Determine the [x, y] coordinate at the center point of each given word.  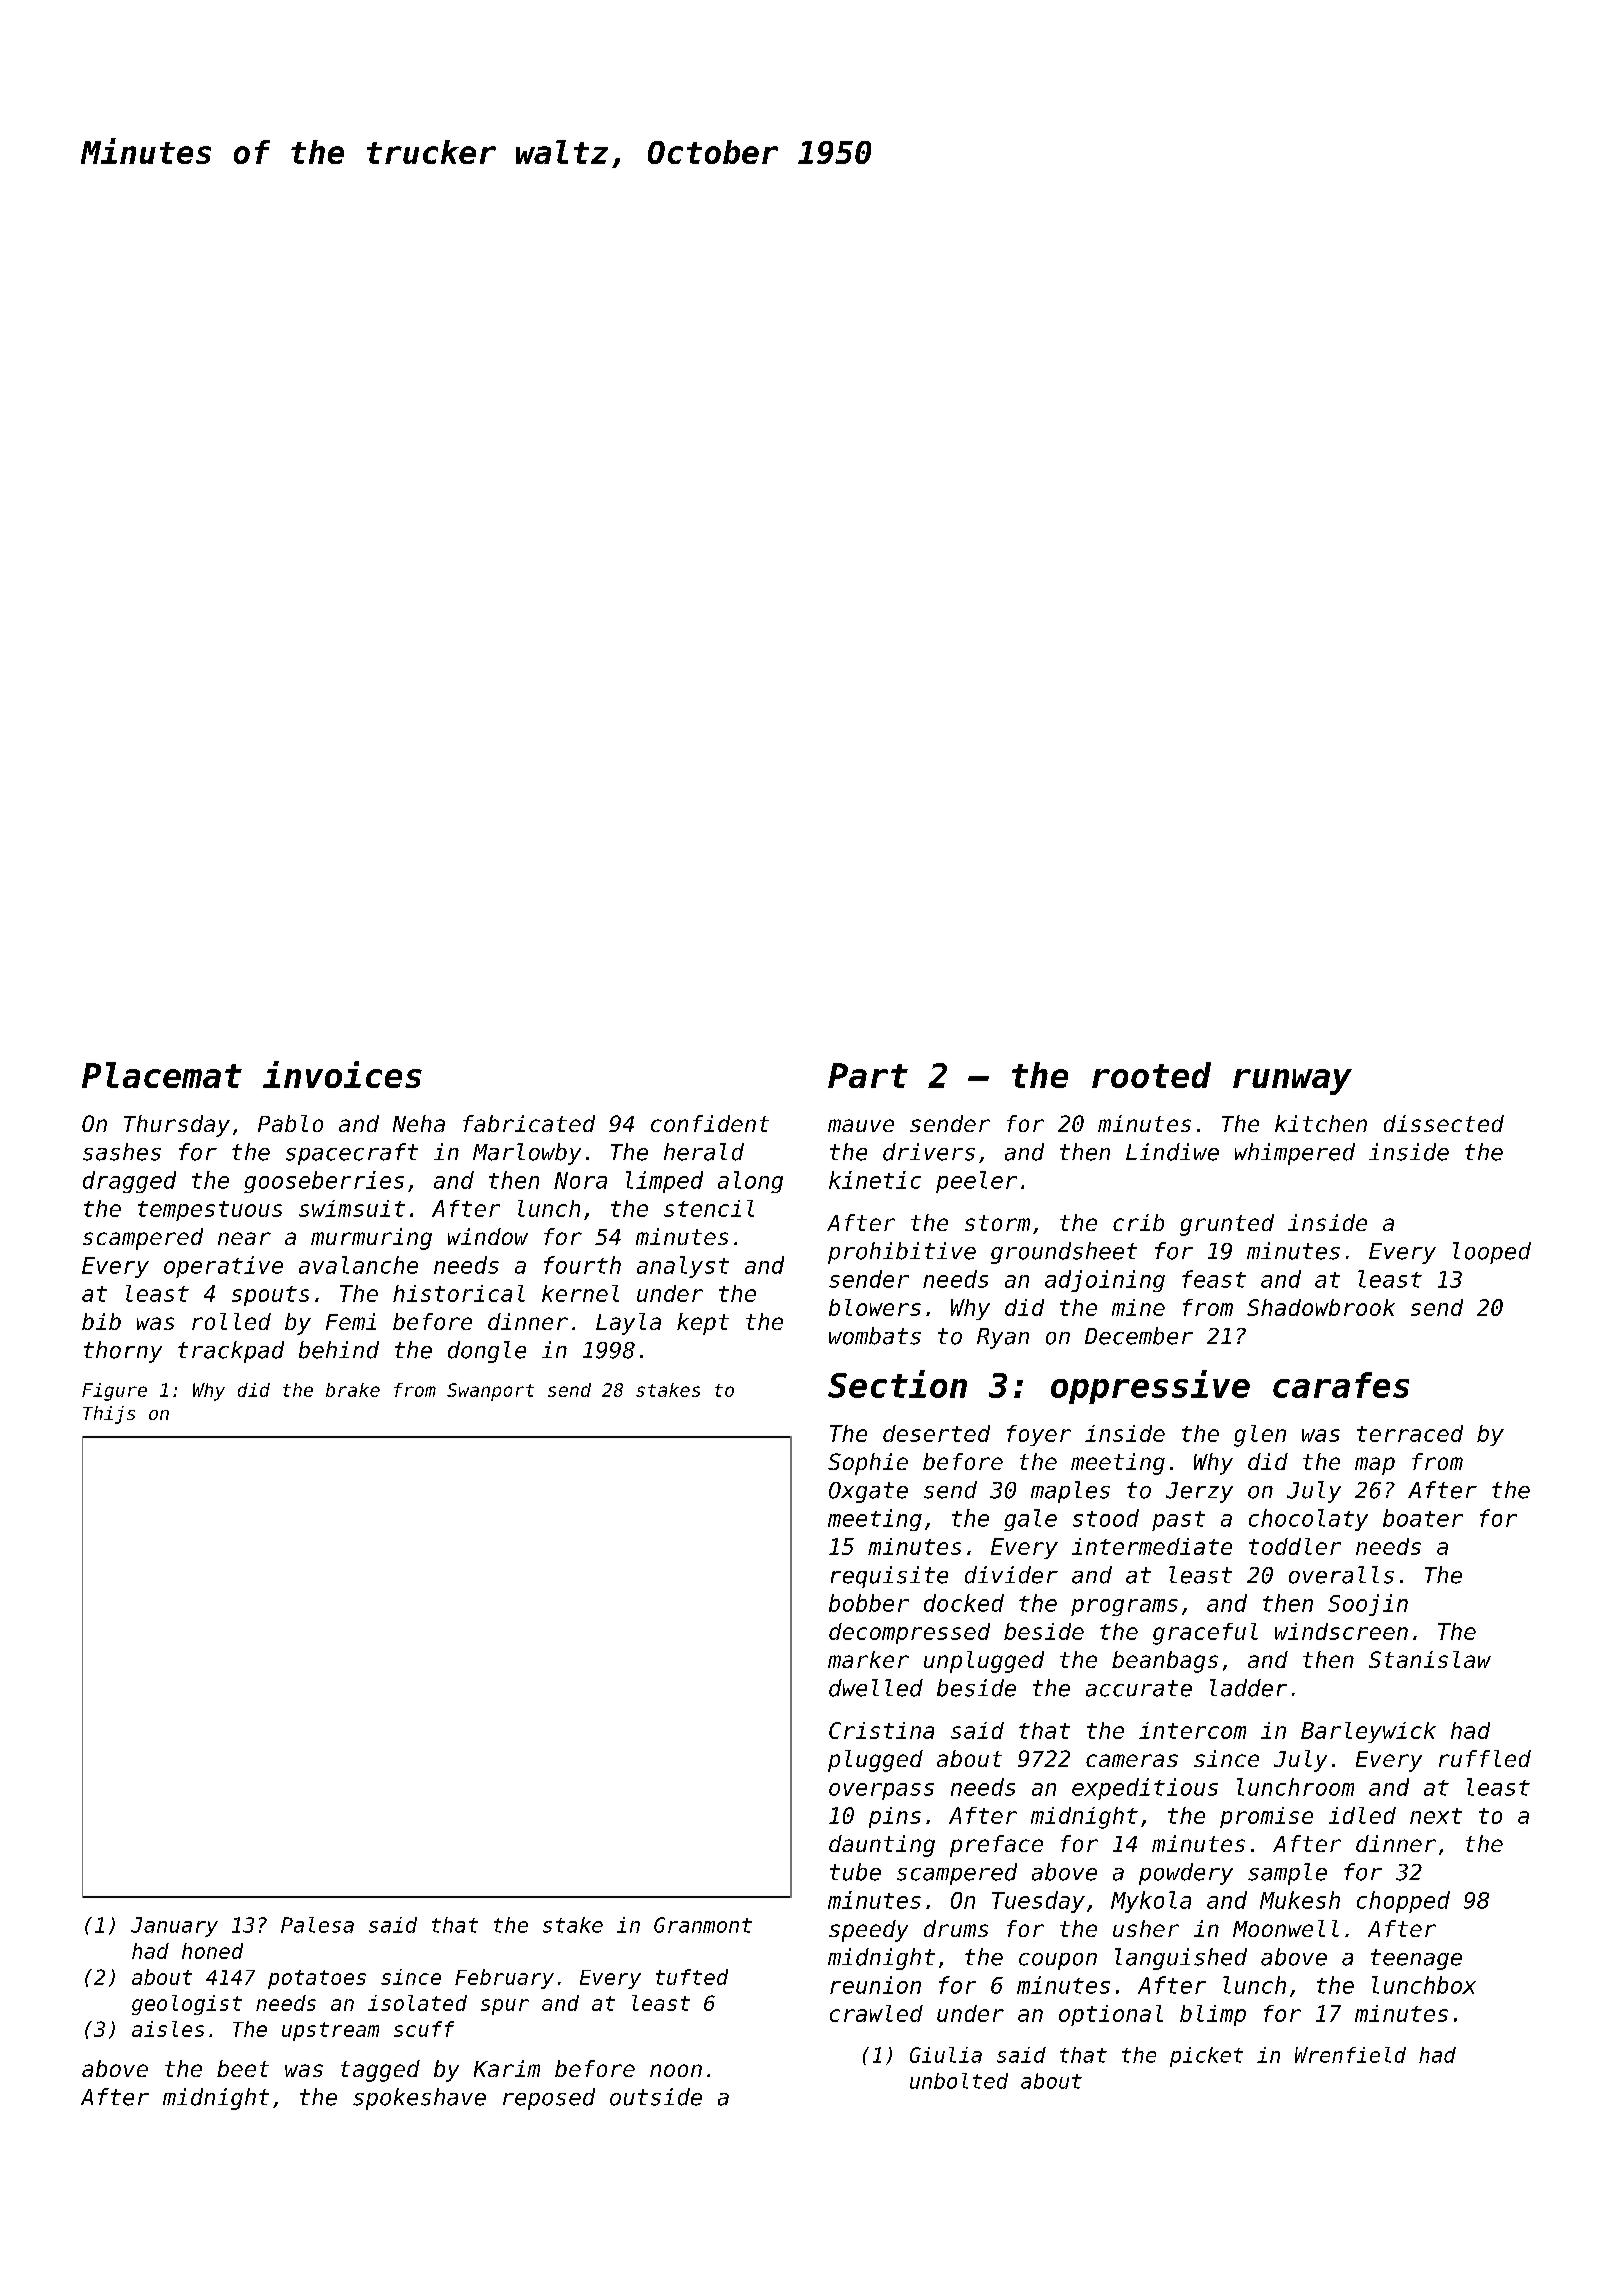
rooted [1151, 1075]
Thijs [109, 1415]
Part [868, 1075]
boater [1423, 1518]
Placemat [162, 1075]
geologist [187, 2005]
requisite [889, 1577]
